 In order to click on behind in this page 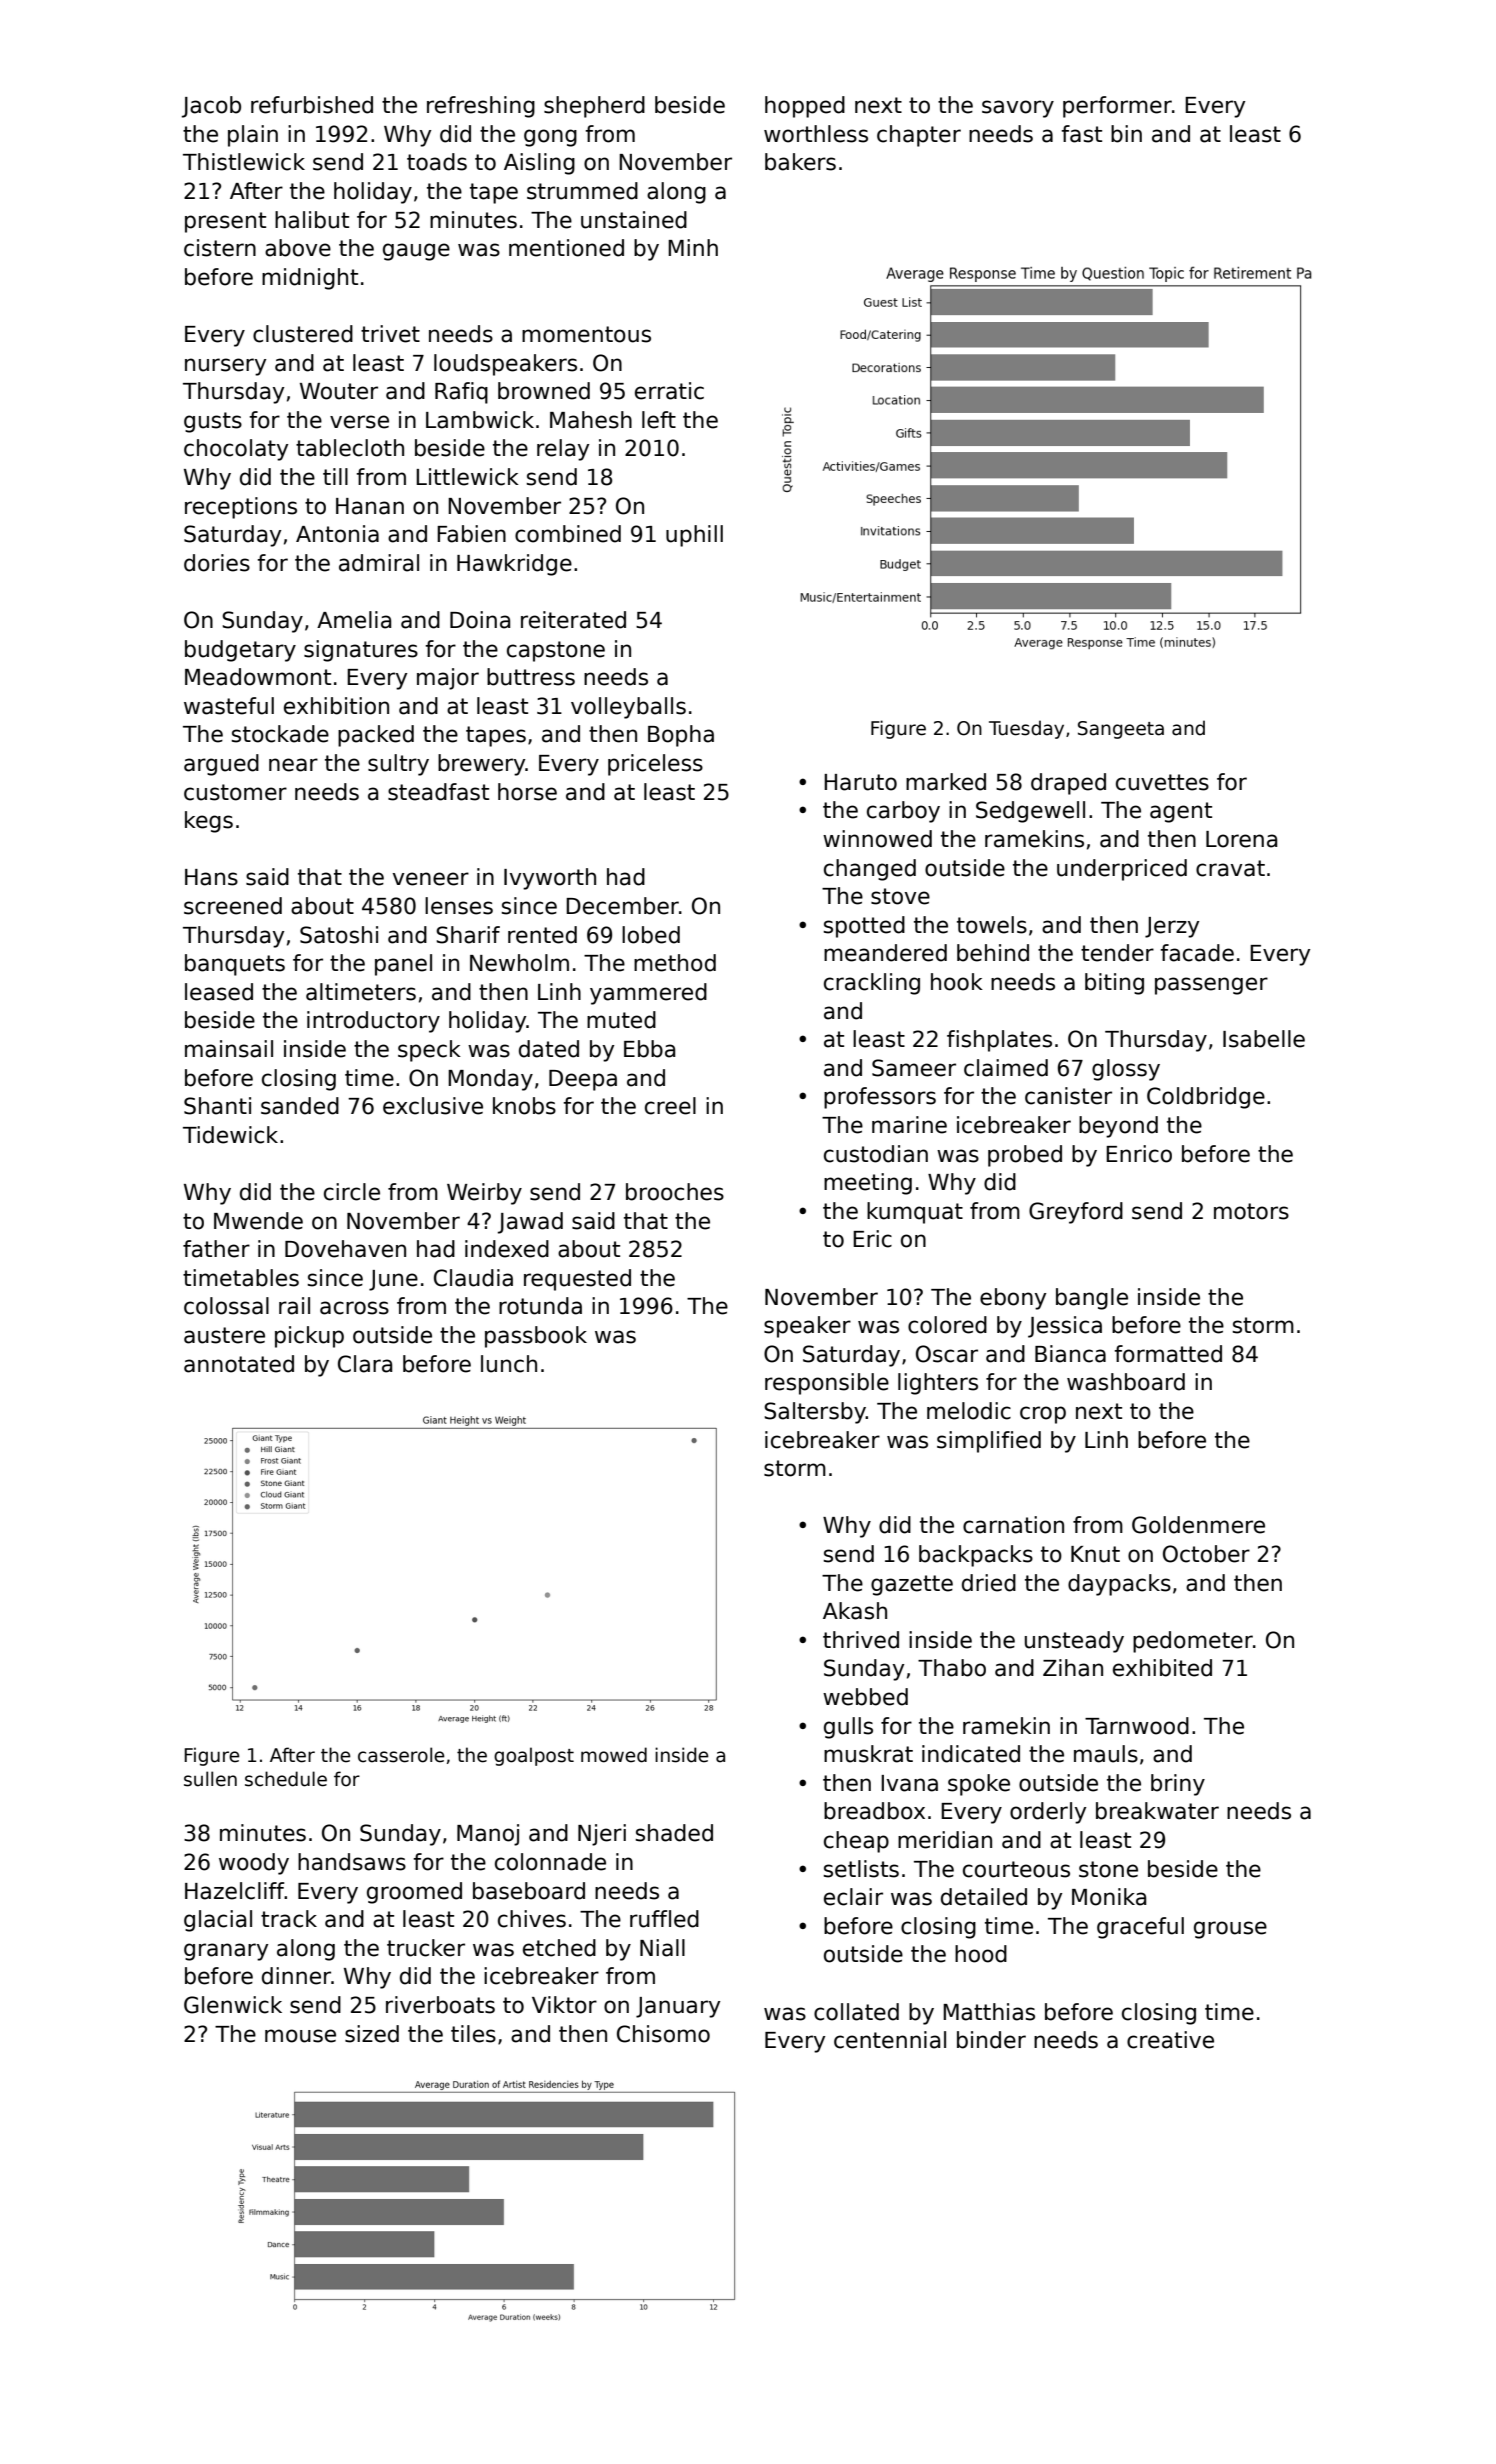, I will do `click(993, 953)`.
